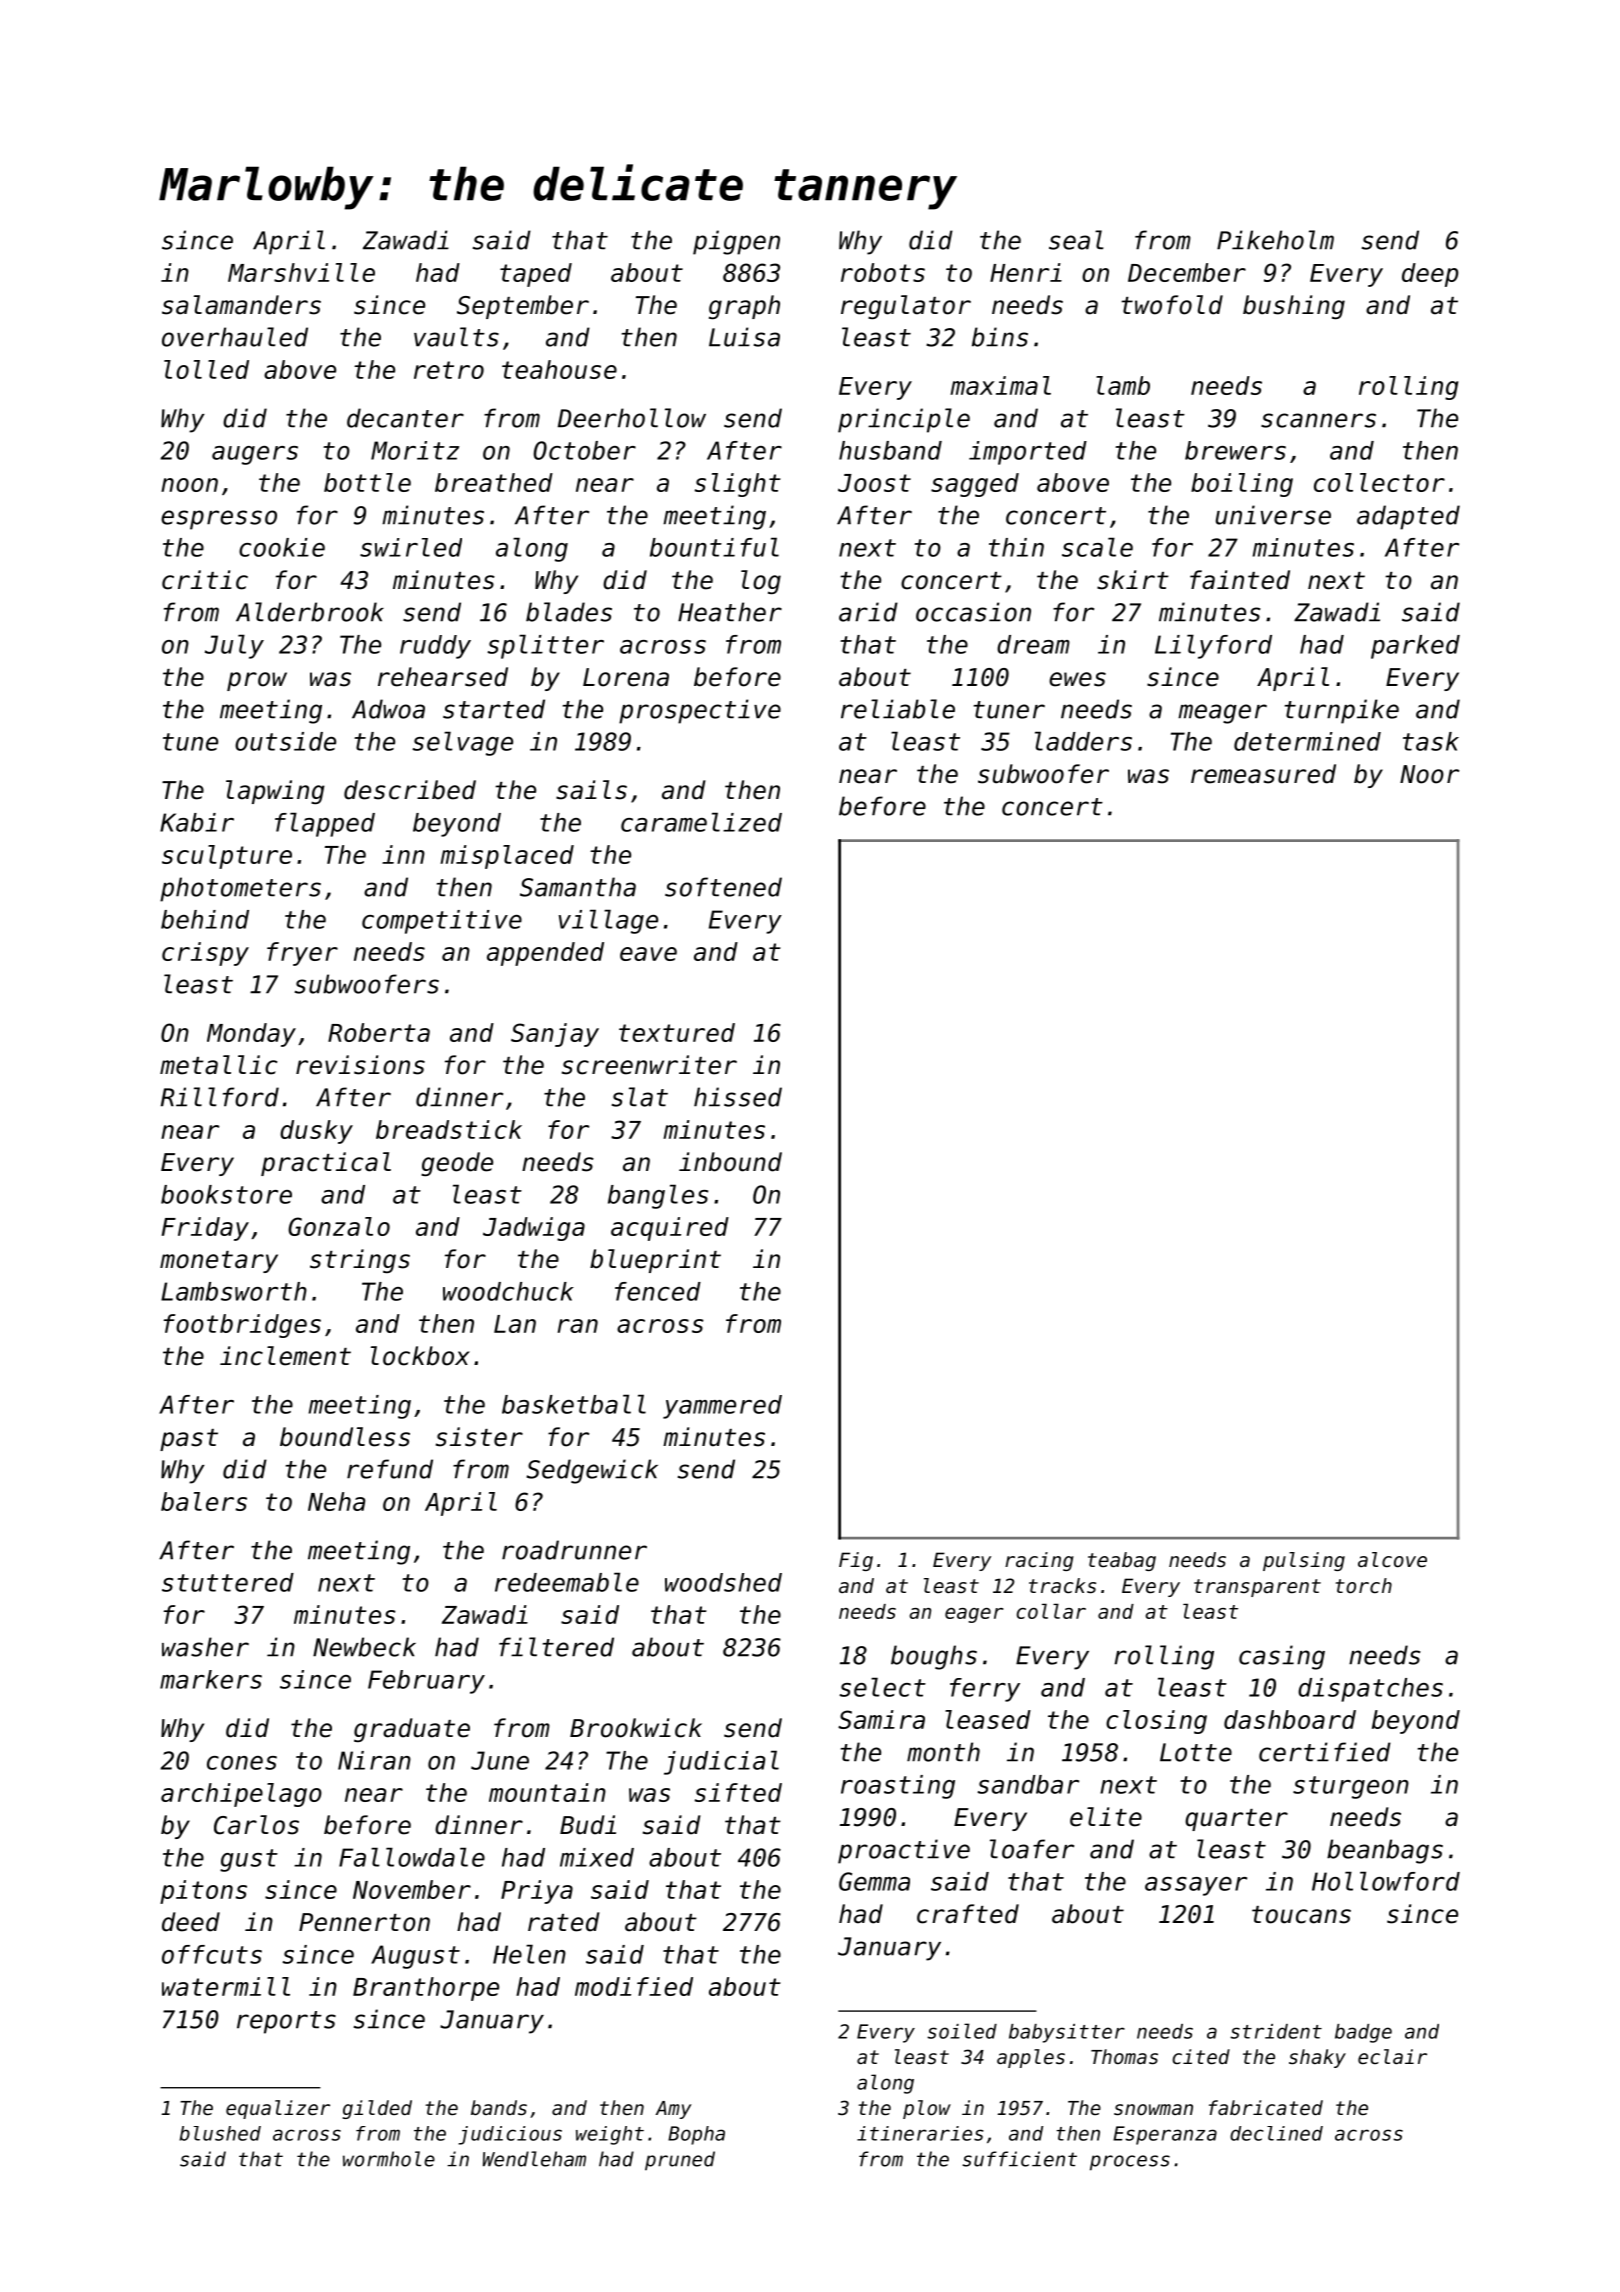 Image resolution: width=1620 pixels, height=2292 pixels. Describe the element at coordinates (500, 1760) in the screenshot. I see `June` at that location.
